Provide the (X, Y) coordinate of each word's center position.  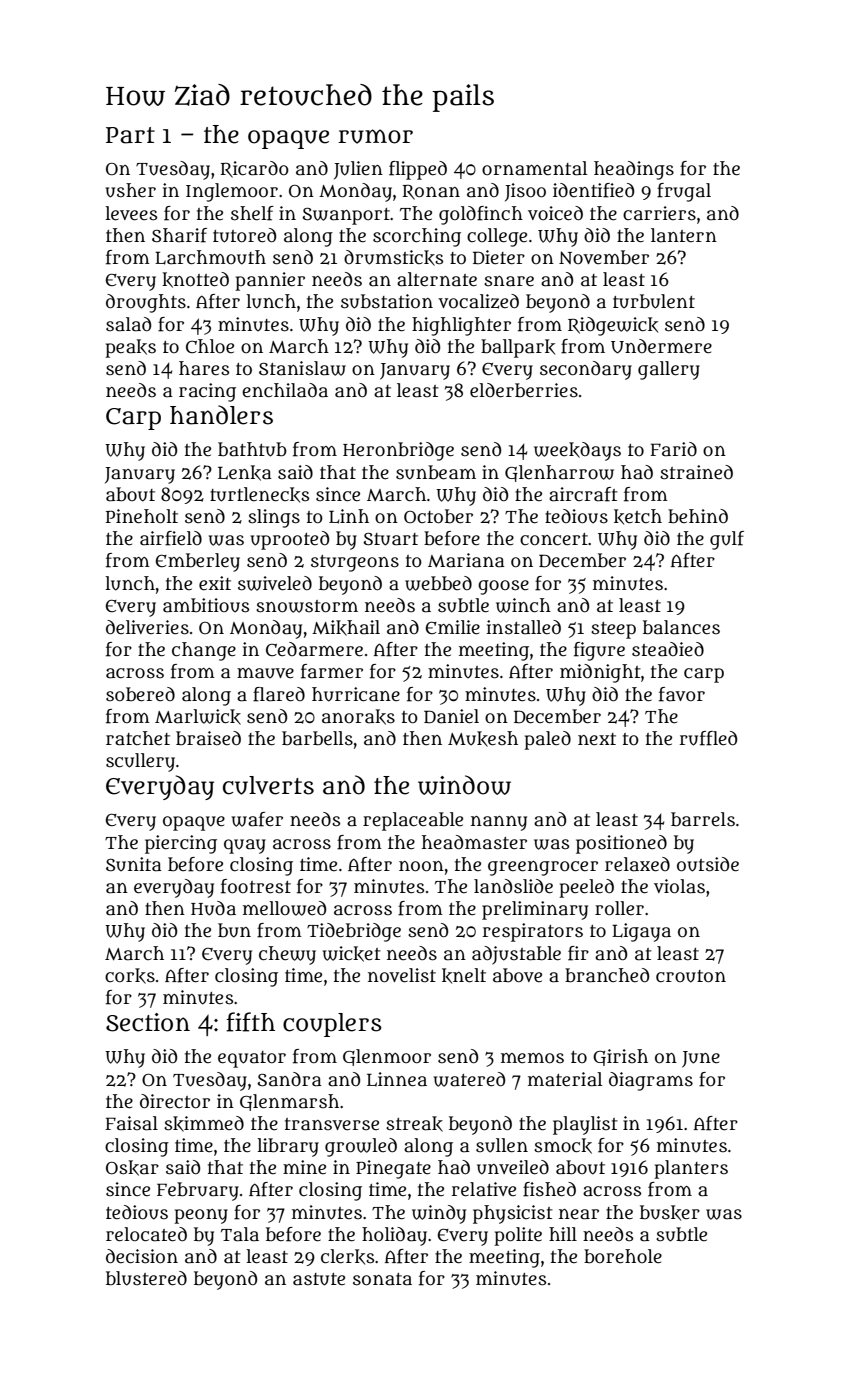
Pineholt (142, 516)
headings (634, 170)
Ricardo (255, 169)
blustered (146, 1278)
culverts (268, 785)
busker (670, 1213)
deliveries (147, 627)
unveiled (513, 1167)
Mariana (466, 560)
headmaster (474, 842)
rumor (375, 136)
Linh (349, 516)
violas (679, 886)
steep (613, 630)
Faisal (131, 1123)
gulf (727, 540)
